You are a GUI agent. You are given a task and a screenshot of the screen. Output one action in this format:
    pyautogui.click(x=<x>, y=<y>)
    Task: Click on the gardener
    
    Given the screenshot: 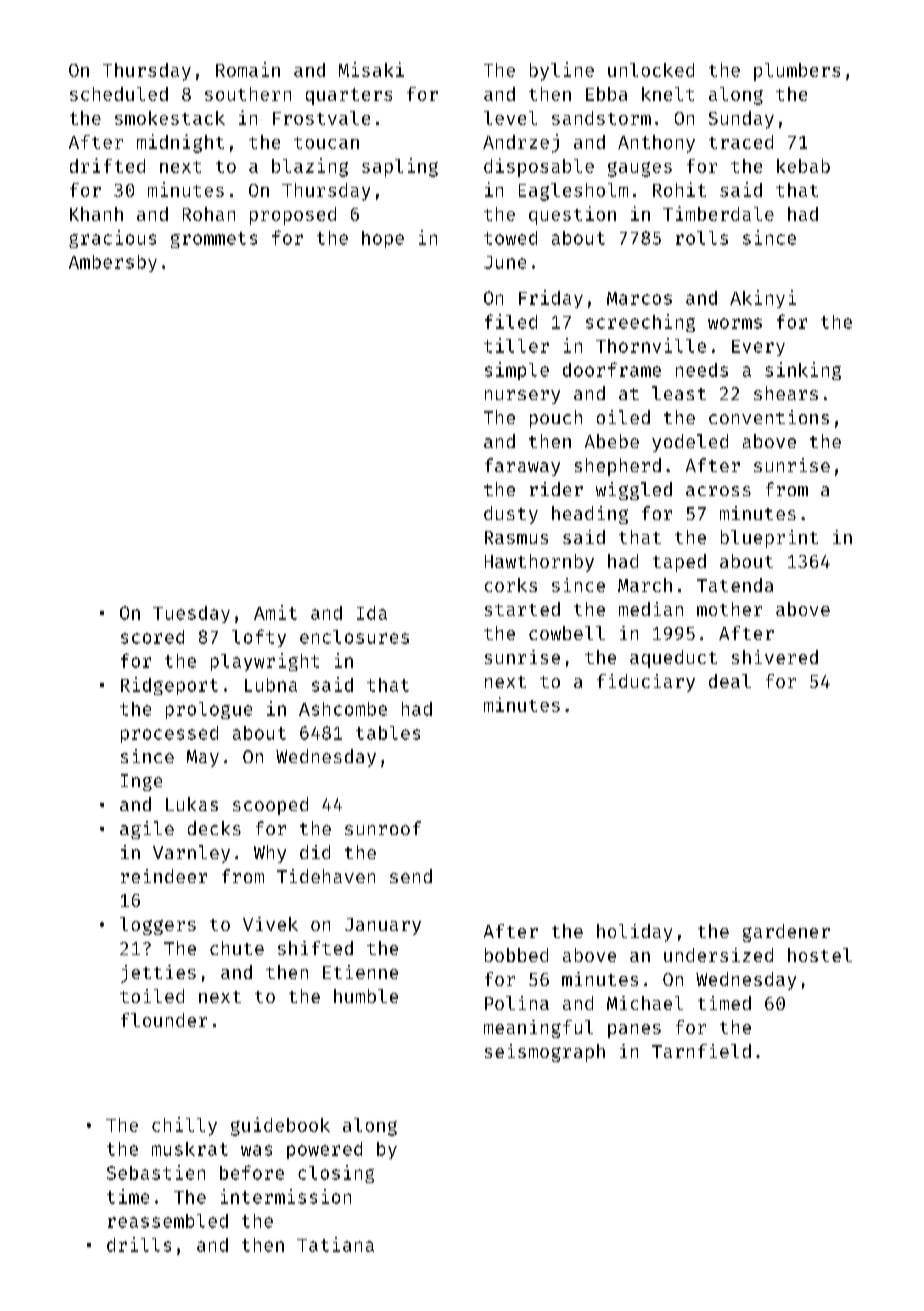 What is the action you would take?
    pyautogui.click(x=786, y=933)
